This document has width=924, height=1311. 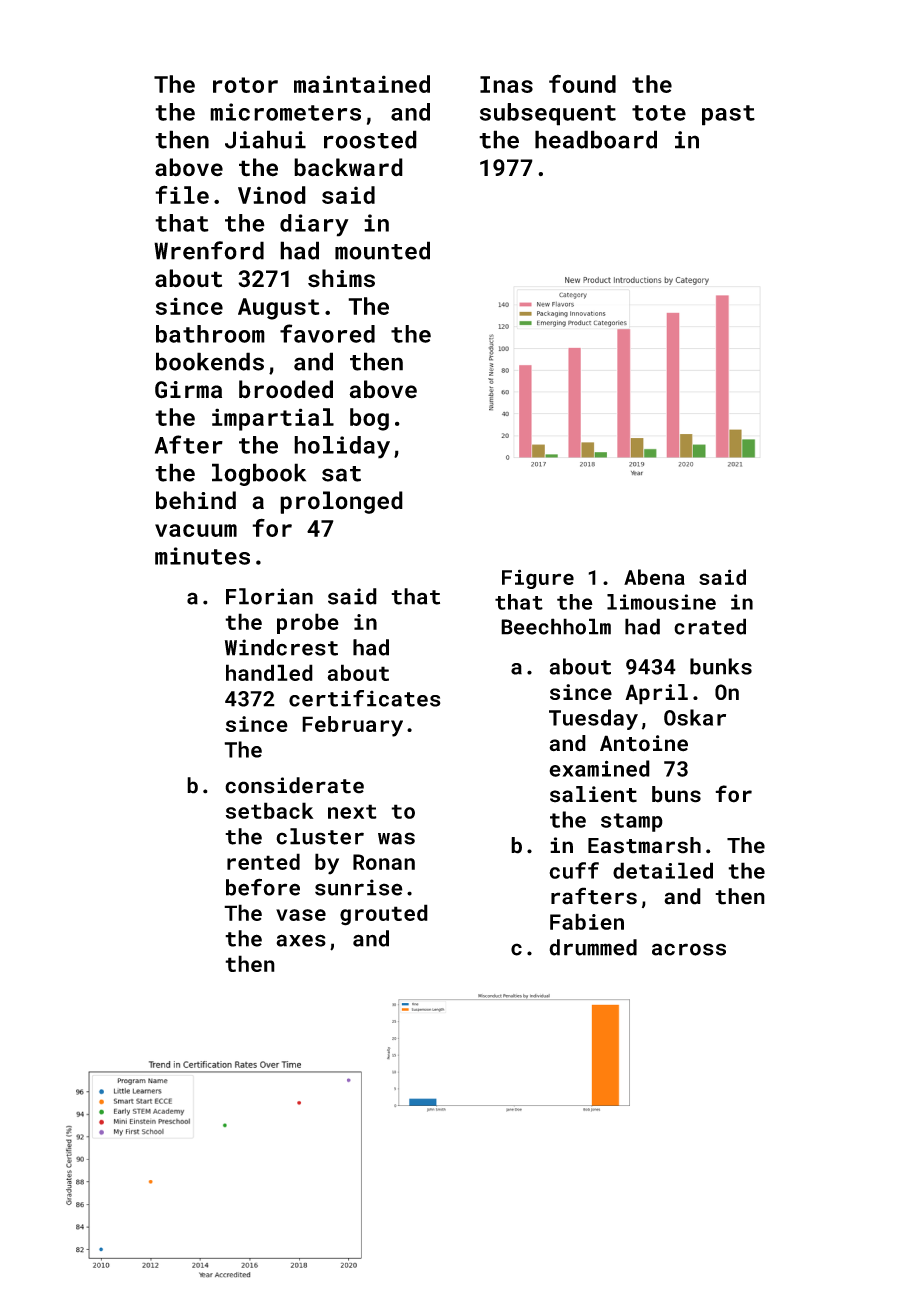 What do you see at coordinates (182, 194) in the document?
I see `file` at bounding box center [182, 194].
